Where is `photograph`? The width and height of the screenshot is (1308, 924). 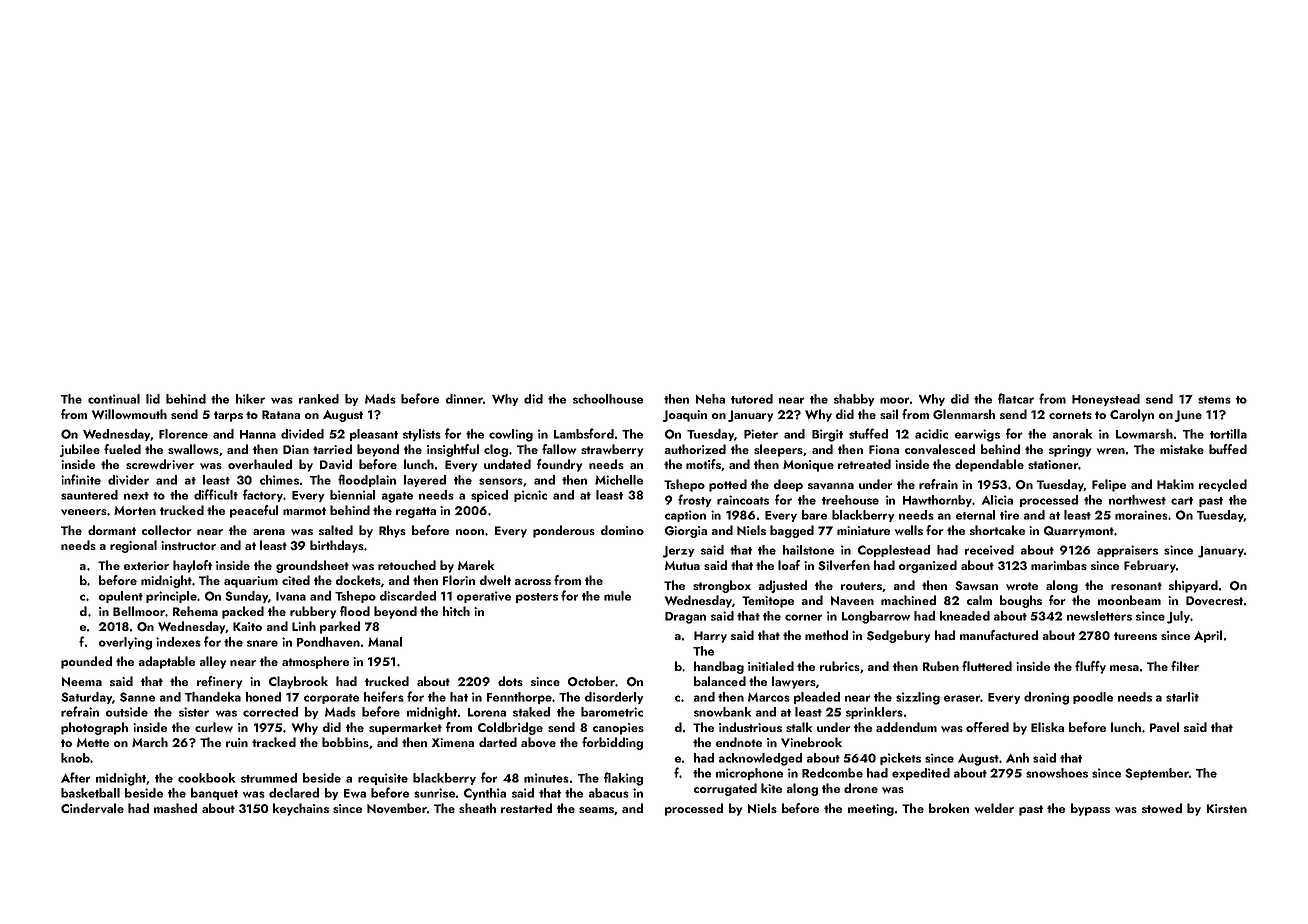
photograph is located at coordinates (94, 728).
